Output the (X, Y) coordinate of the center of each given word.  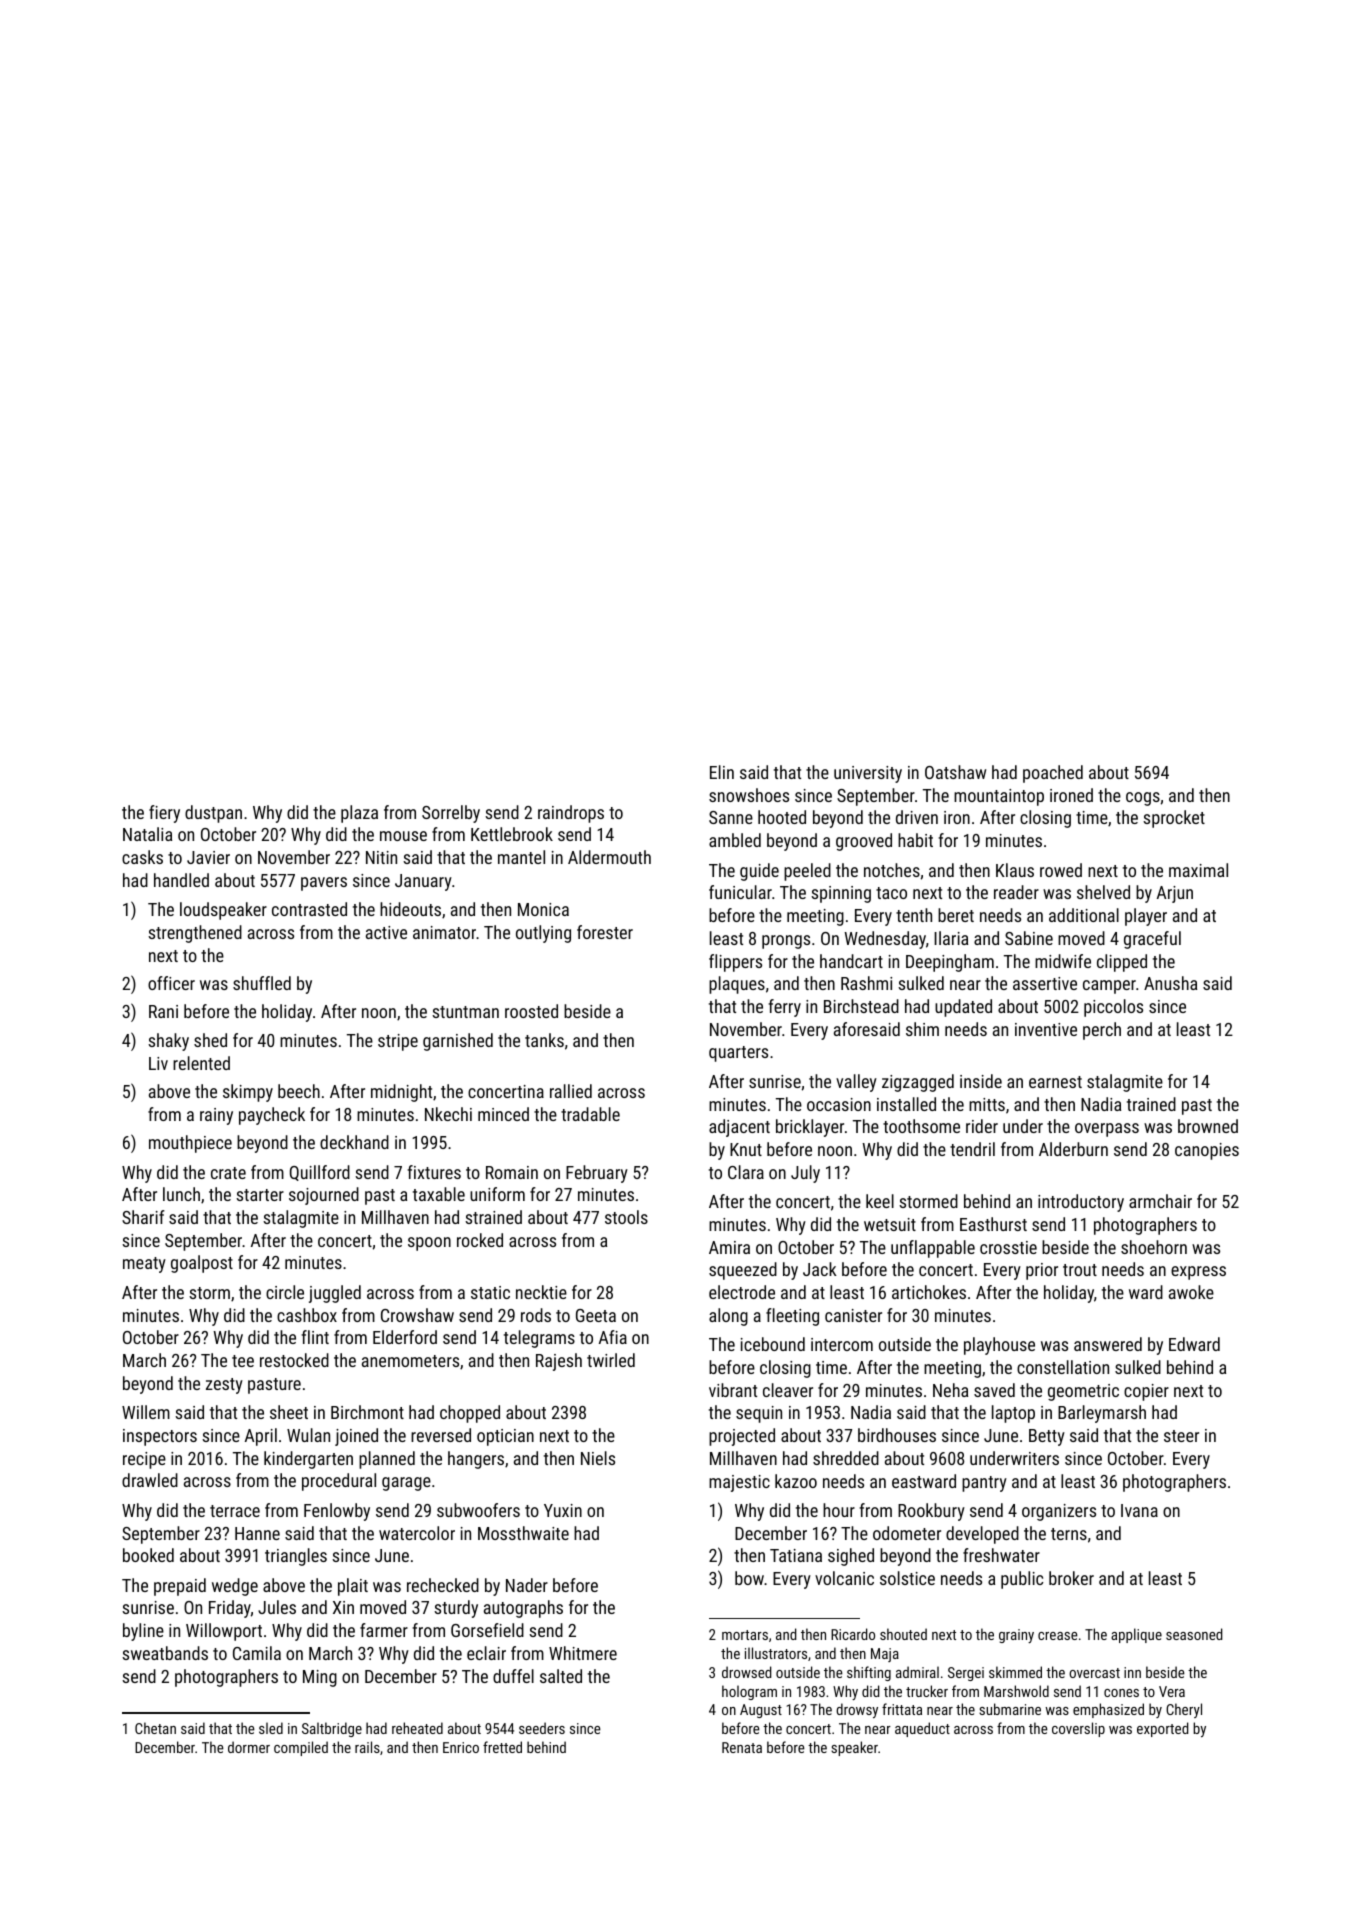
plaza (359, 814)
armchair (1160, 1201)
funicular (740, 892)
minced (503, 1114)
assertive (1045, 983)
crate (228, 1173)
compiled (301, 1748)
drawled (150, 1480)
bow (749, 1578)
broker (1071, 1578)
